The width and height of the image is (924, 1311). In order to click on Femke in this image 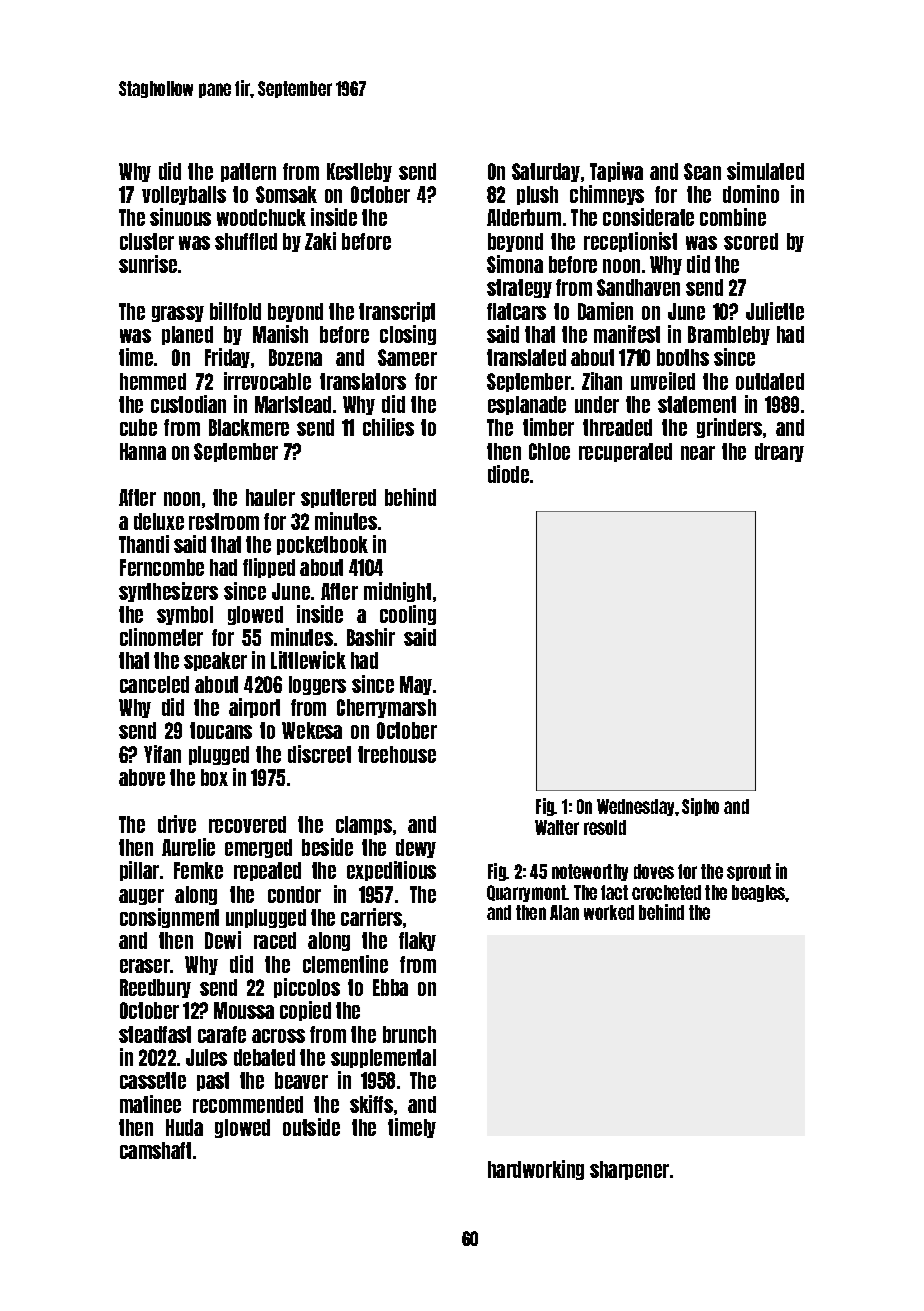, I will do `click(198, 870)`.
